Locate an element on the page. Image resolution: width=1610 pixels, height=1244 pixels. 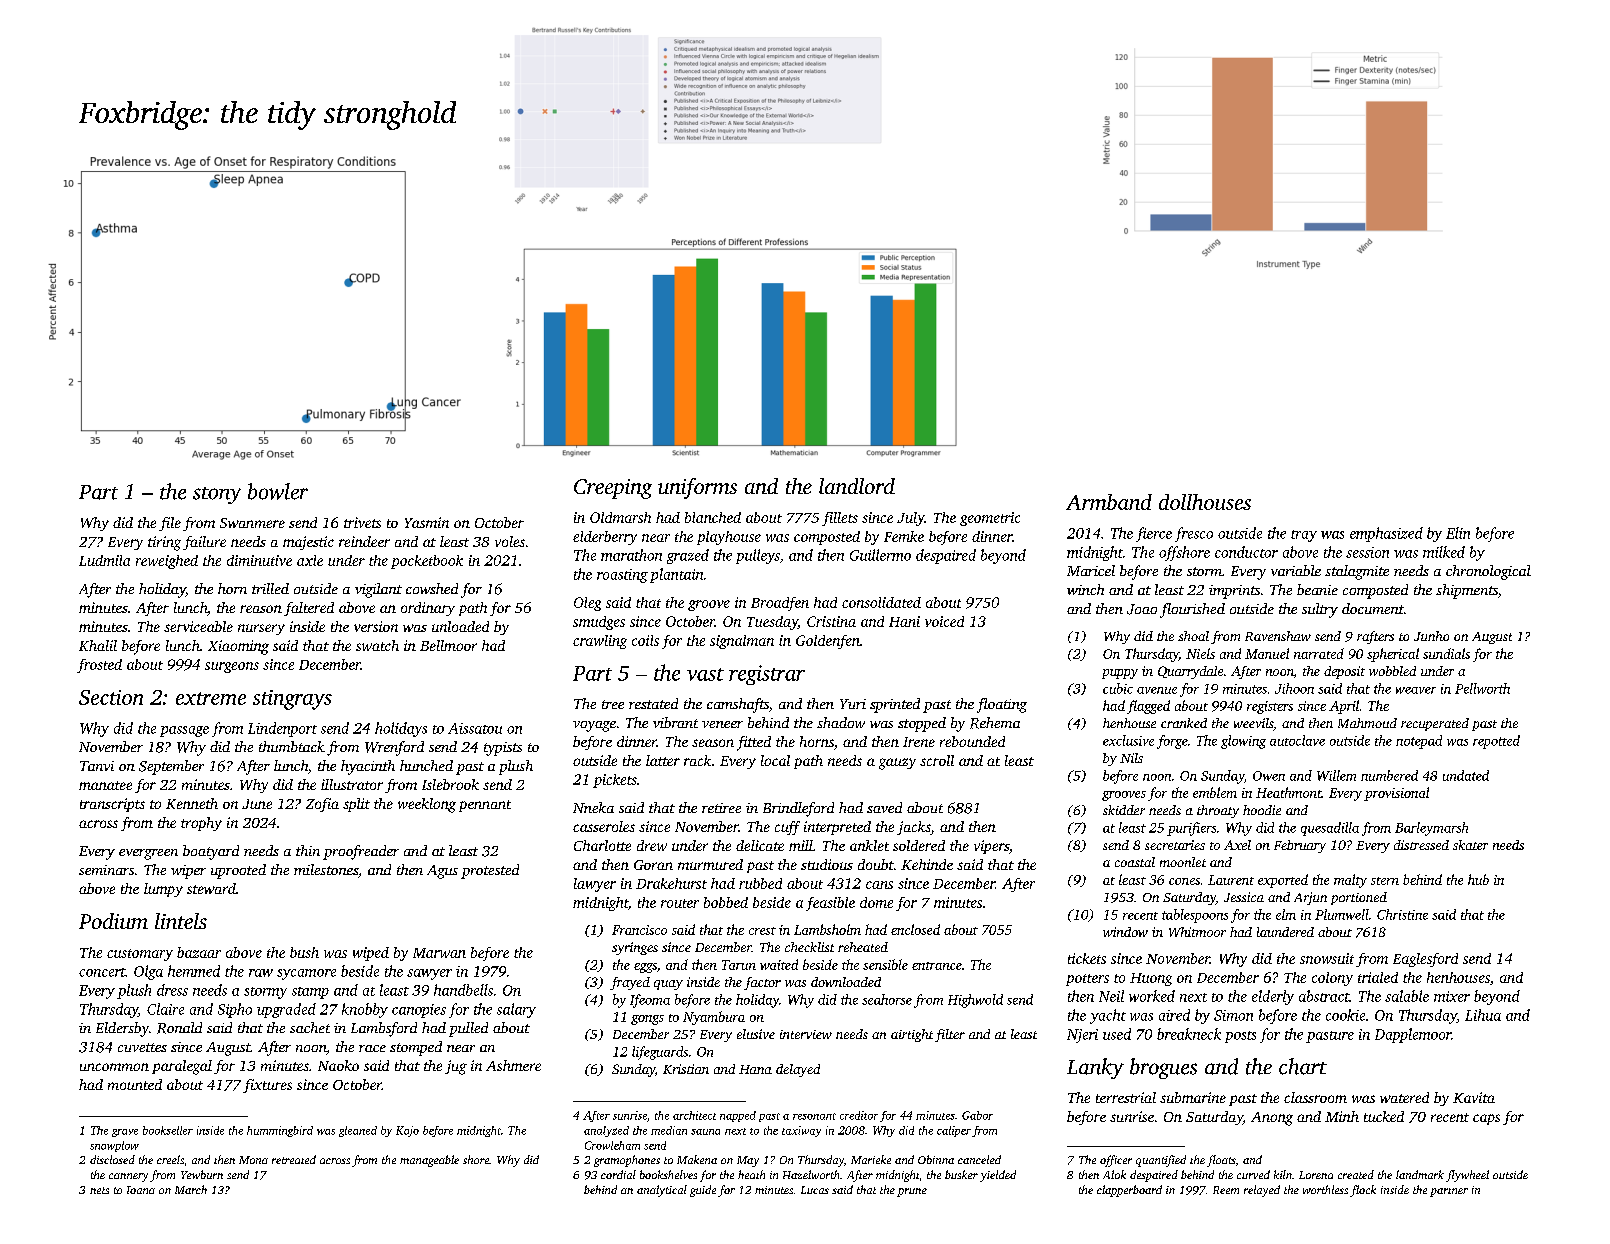
fitted is located at coordinates (754, 743).
